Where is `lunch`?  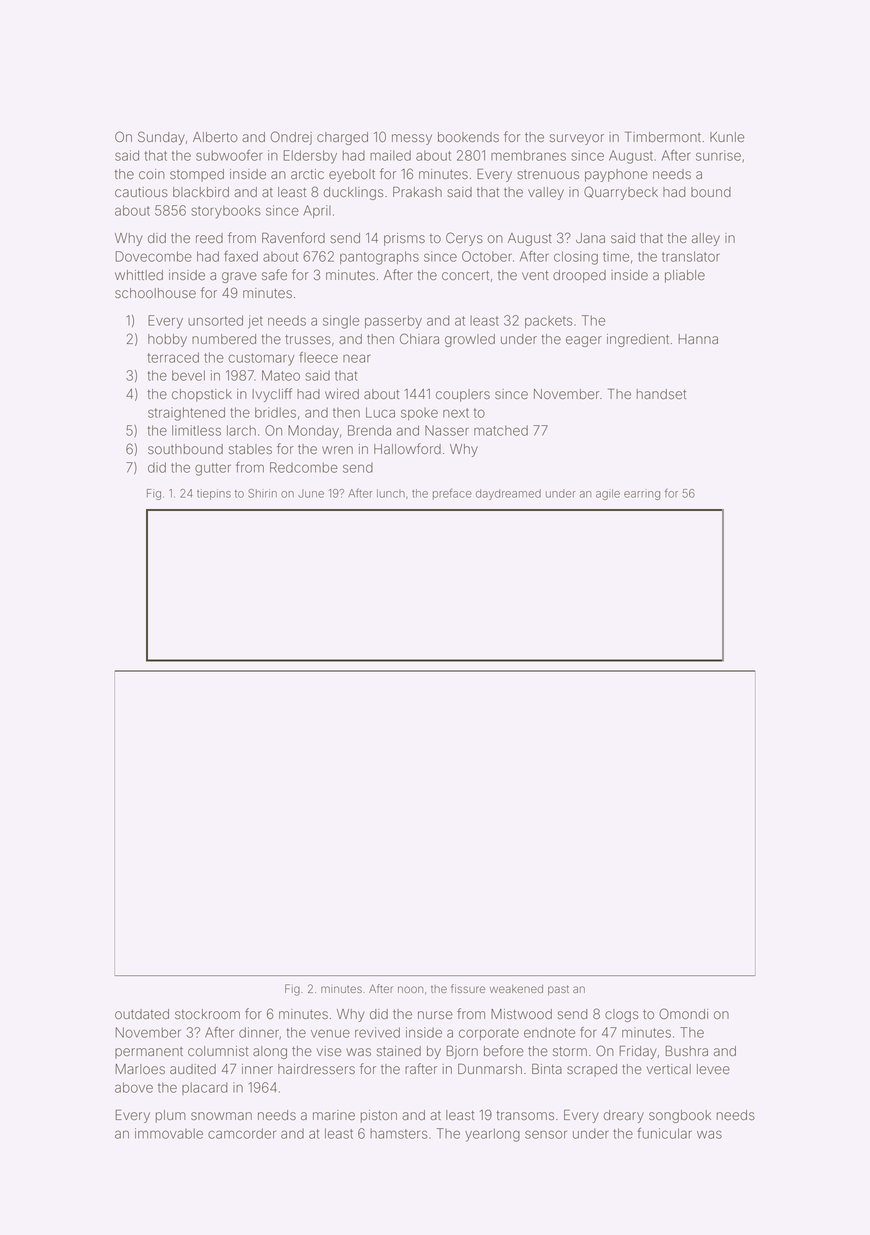
lunch is located at coordinates (391, 493).
